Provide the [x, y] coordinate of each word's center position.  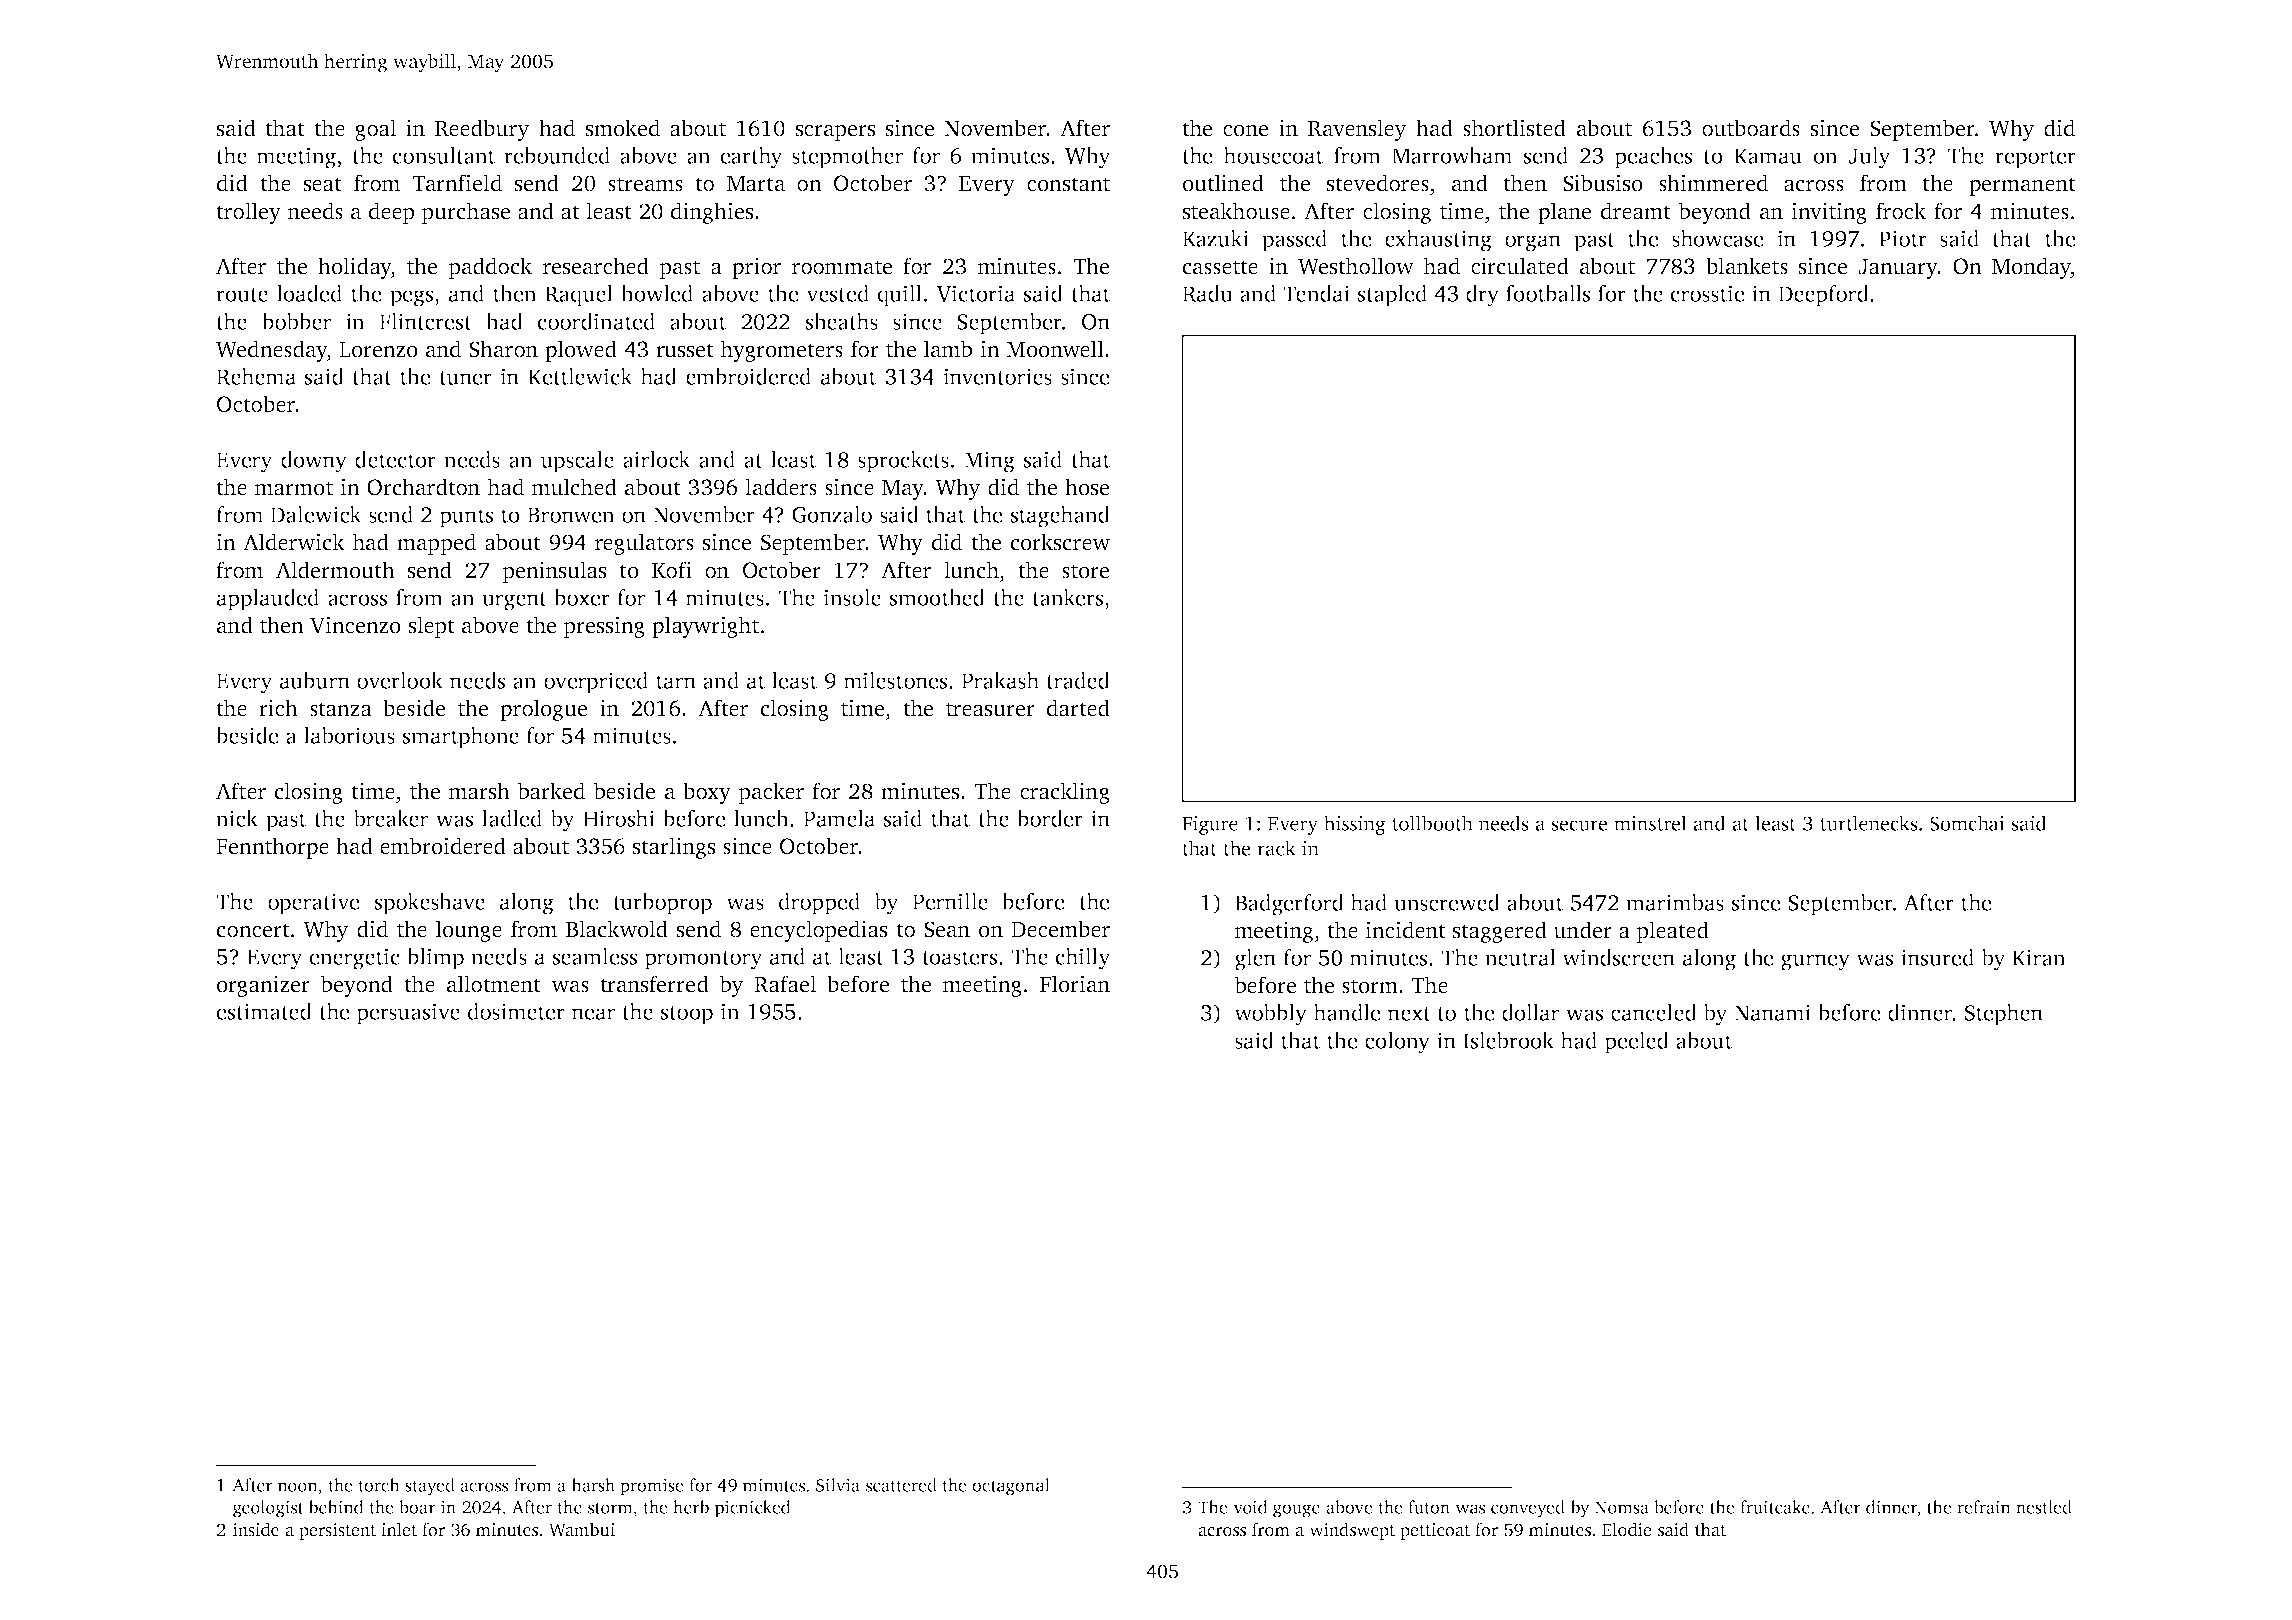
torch [379, 1485]
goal [375, 130]
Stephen [2004, 1015]
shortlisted [1514, 128]
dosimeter [516, 1011]
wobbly [1270, 1015]
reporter [2035, 159]
